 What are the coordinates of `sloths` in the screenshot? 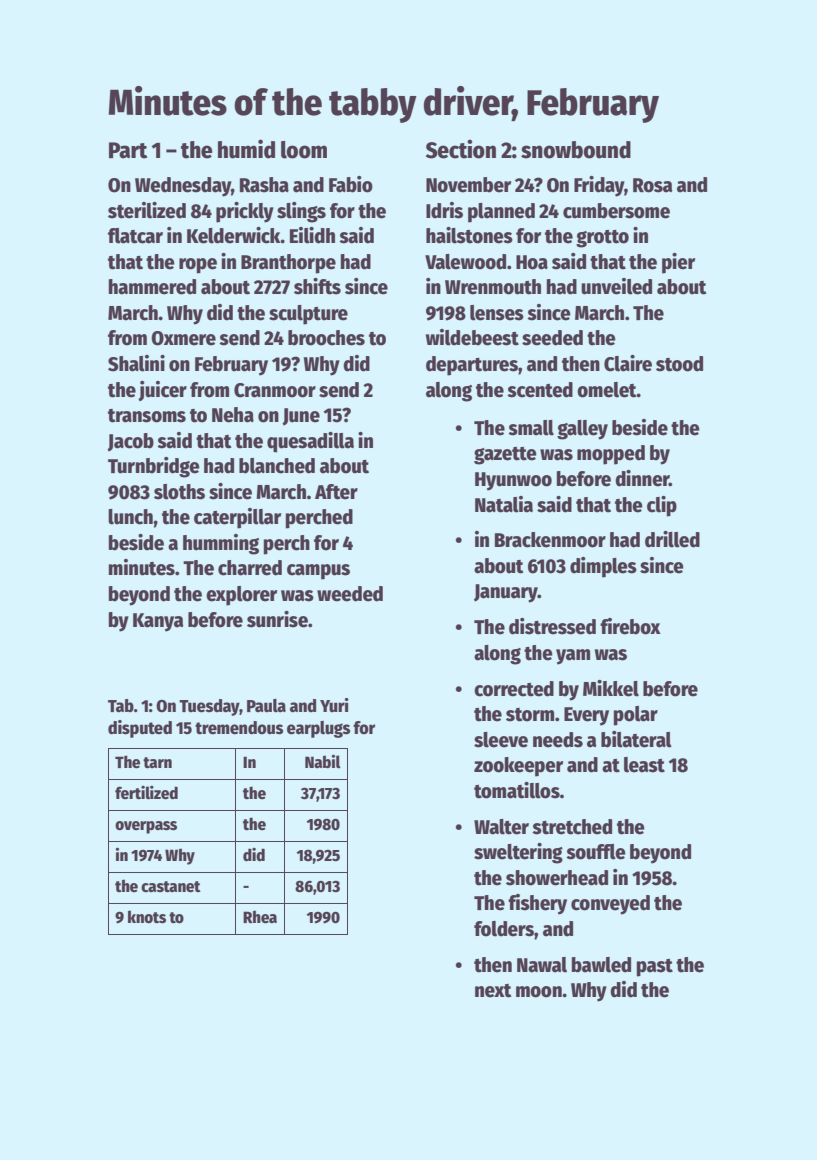 It's located at (179, 492).
